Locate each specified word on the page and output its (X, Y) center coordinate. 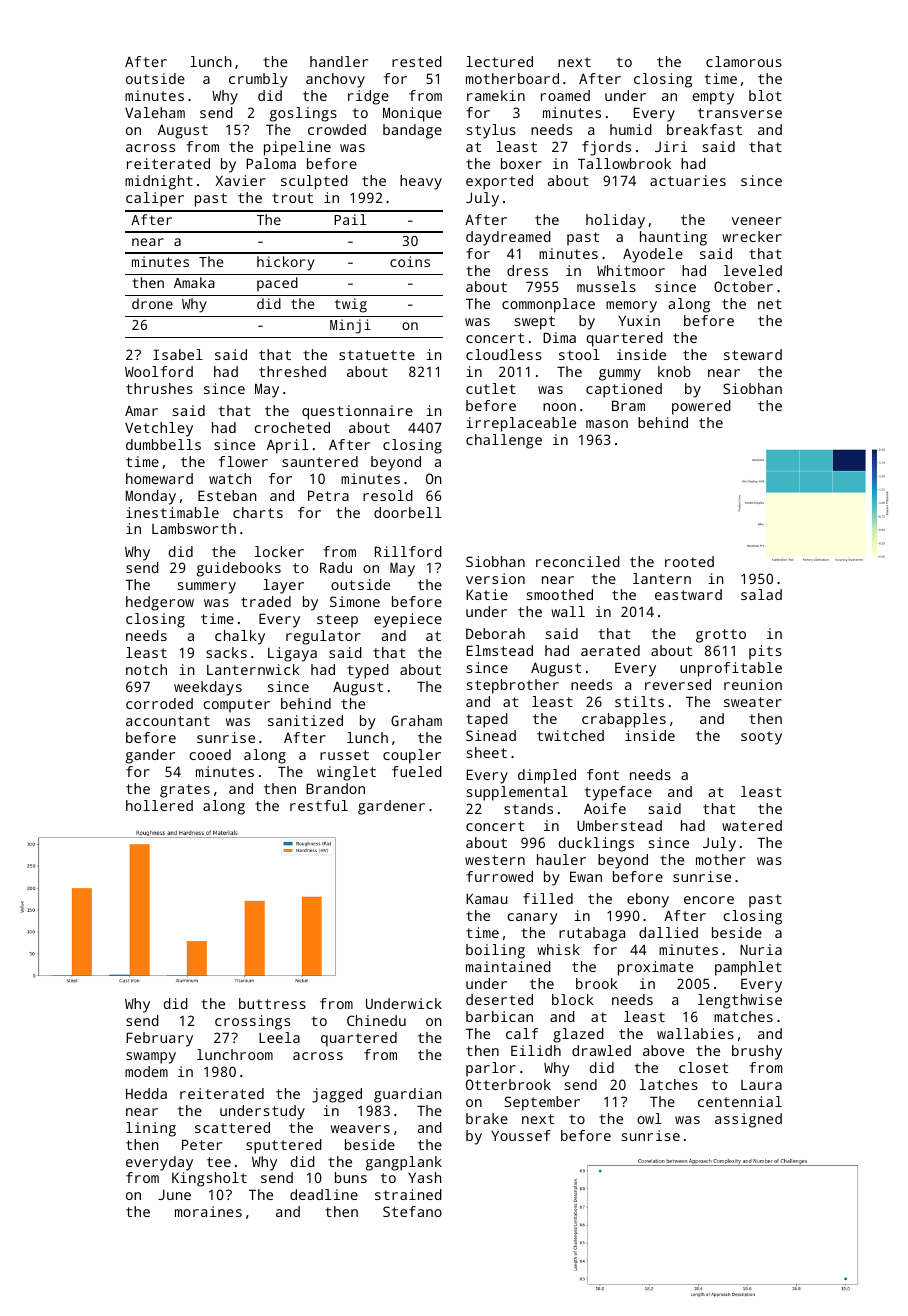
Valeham (155, 112)
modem (146, 1071)
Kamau (487, 898)
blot (765, 95)
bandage (412, 131)
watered (752, 825)
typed (368, 671)
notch (146, 669)
